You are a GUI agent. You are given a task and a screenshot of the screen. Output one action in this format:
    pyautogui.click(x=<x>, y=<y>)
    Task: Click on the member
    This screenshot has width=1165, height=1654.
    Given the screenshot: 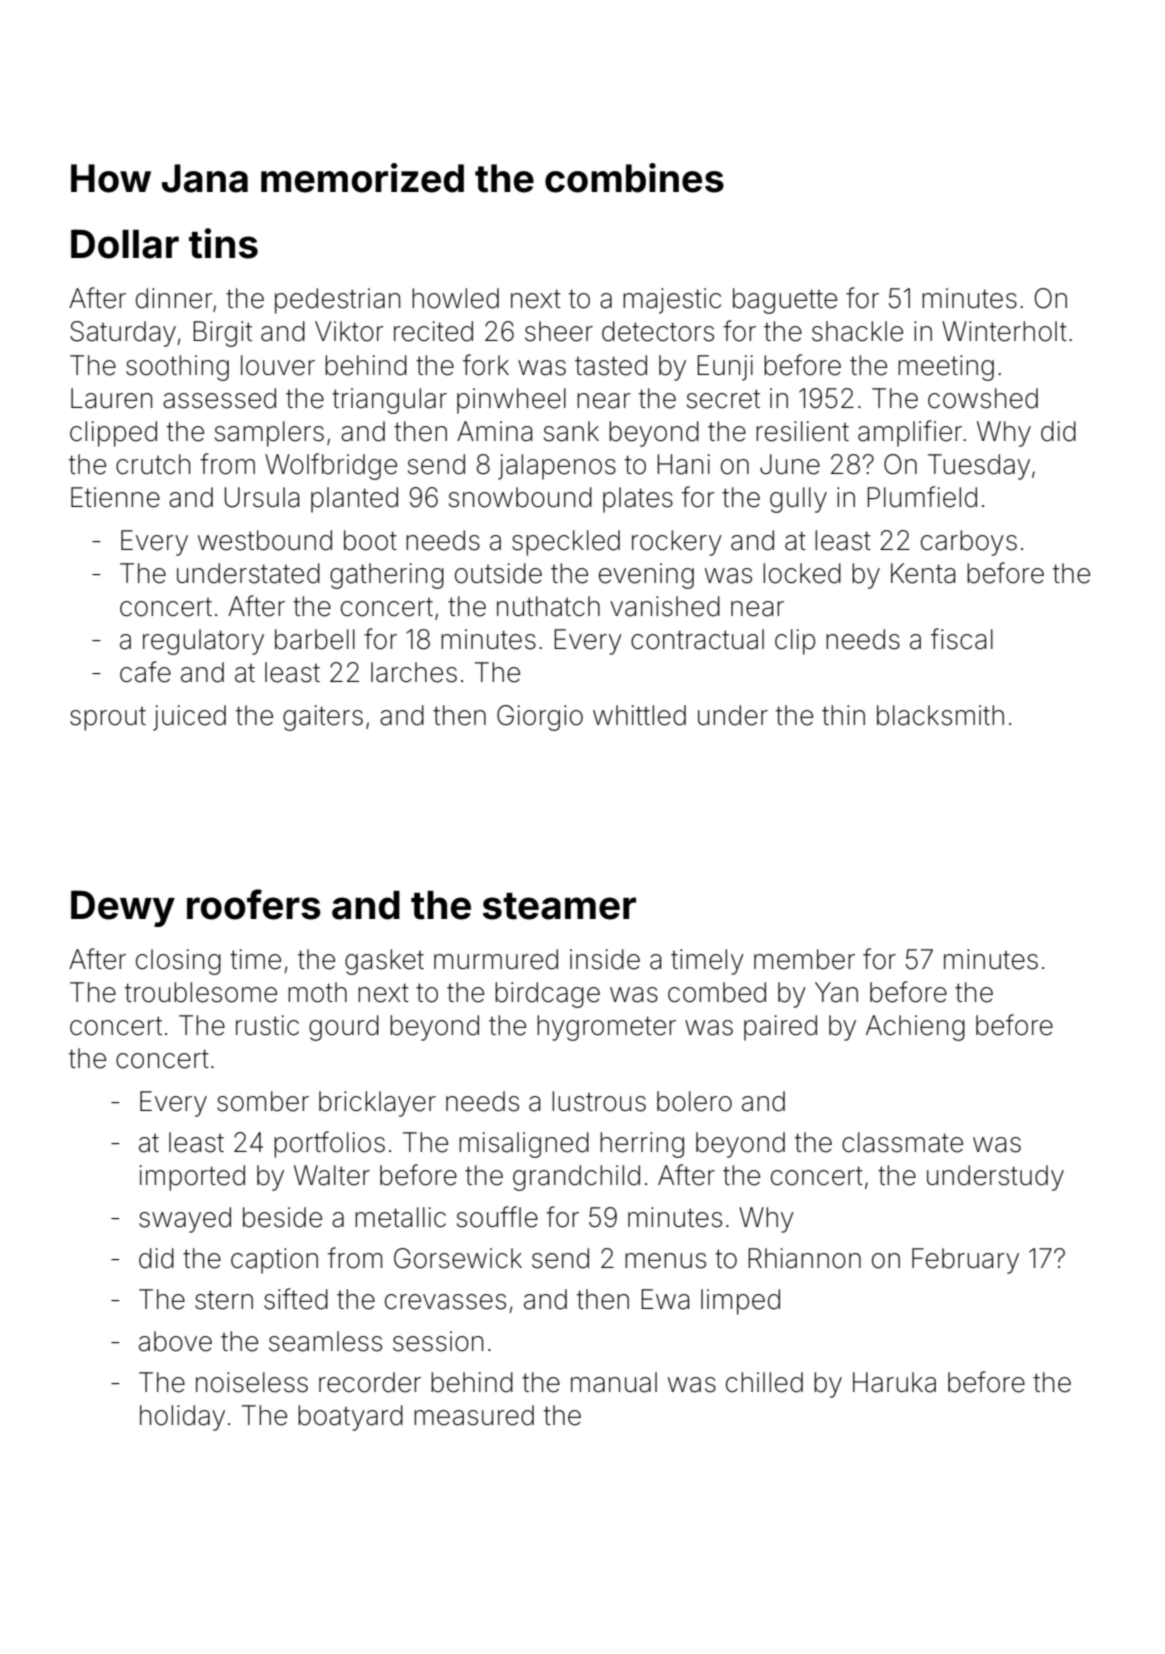 What is the action you would take?
    pyautogui.click(x=804, y=959)
